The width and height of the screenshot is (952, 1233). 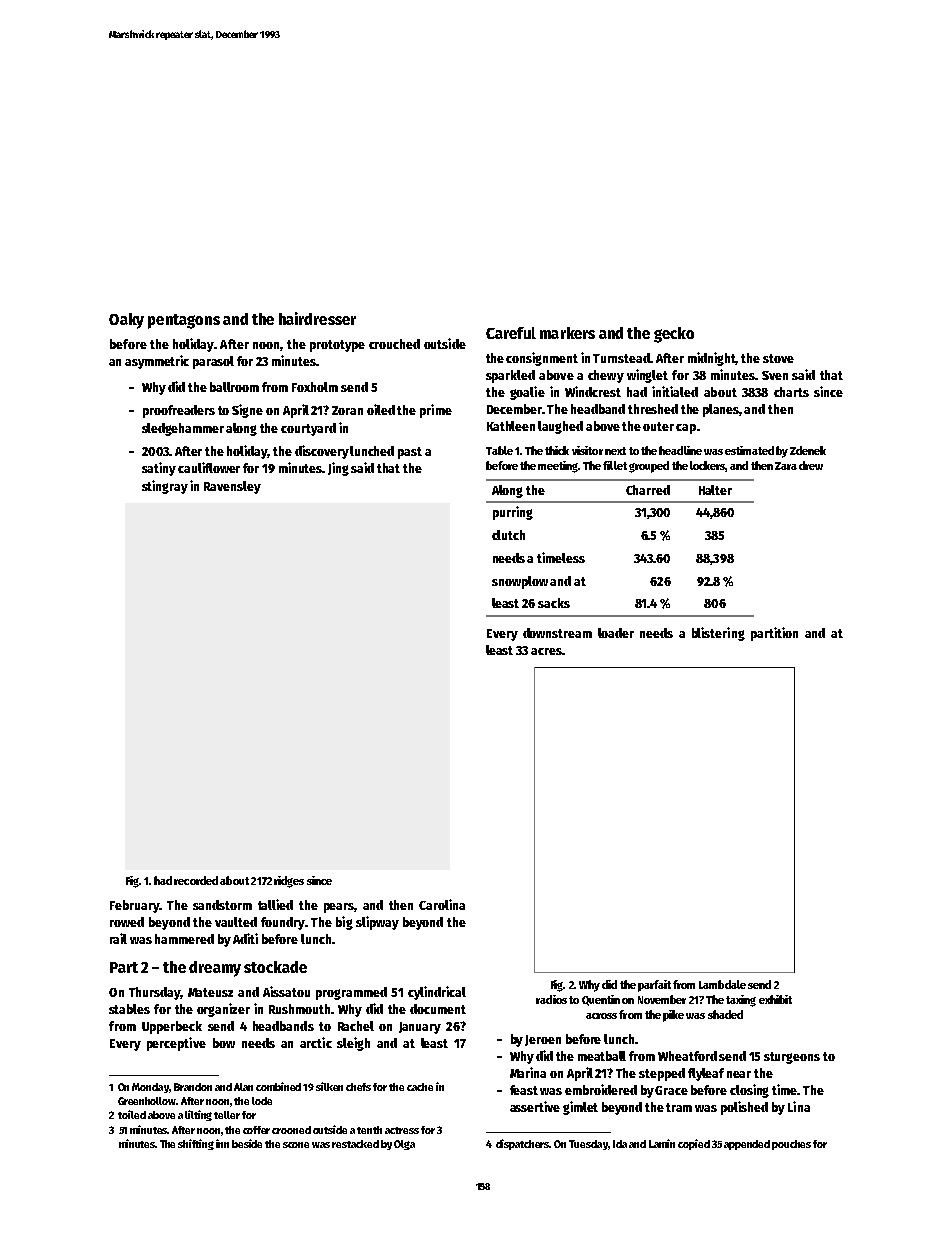 What do you see at coordinates (674, 335) in the screenshot?
I see `gecko` at bounding box center [674, 335].
